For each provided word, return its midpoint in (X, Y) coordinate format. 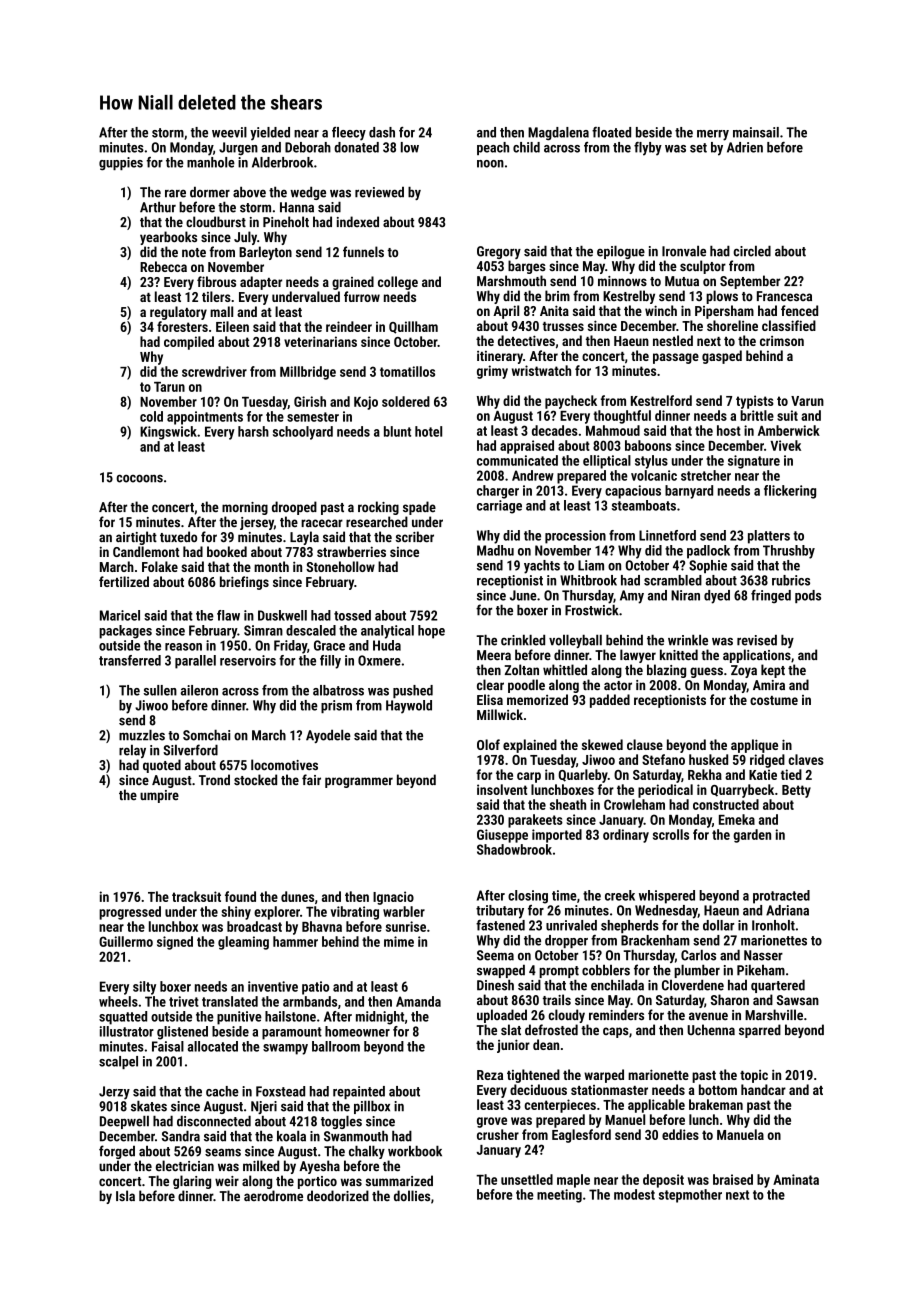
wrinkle (688, 640)
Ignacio (393, 898)
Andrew (533, 475)
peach (493, 148)
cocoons (139, 478)
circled (752, 251)
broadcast (254, 926)
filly (330, 662)
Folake (160, 566)
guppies (121, 164)
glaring (192, 1182)
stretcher (706, 475)
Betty (796, 791)
